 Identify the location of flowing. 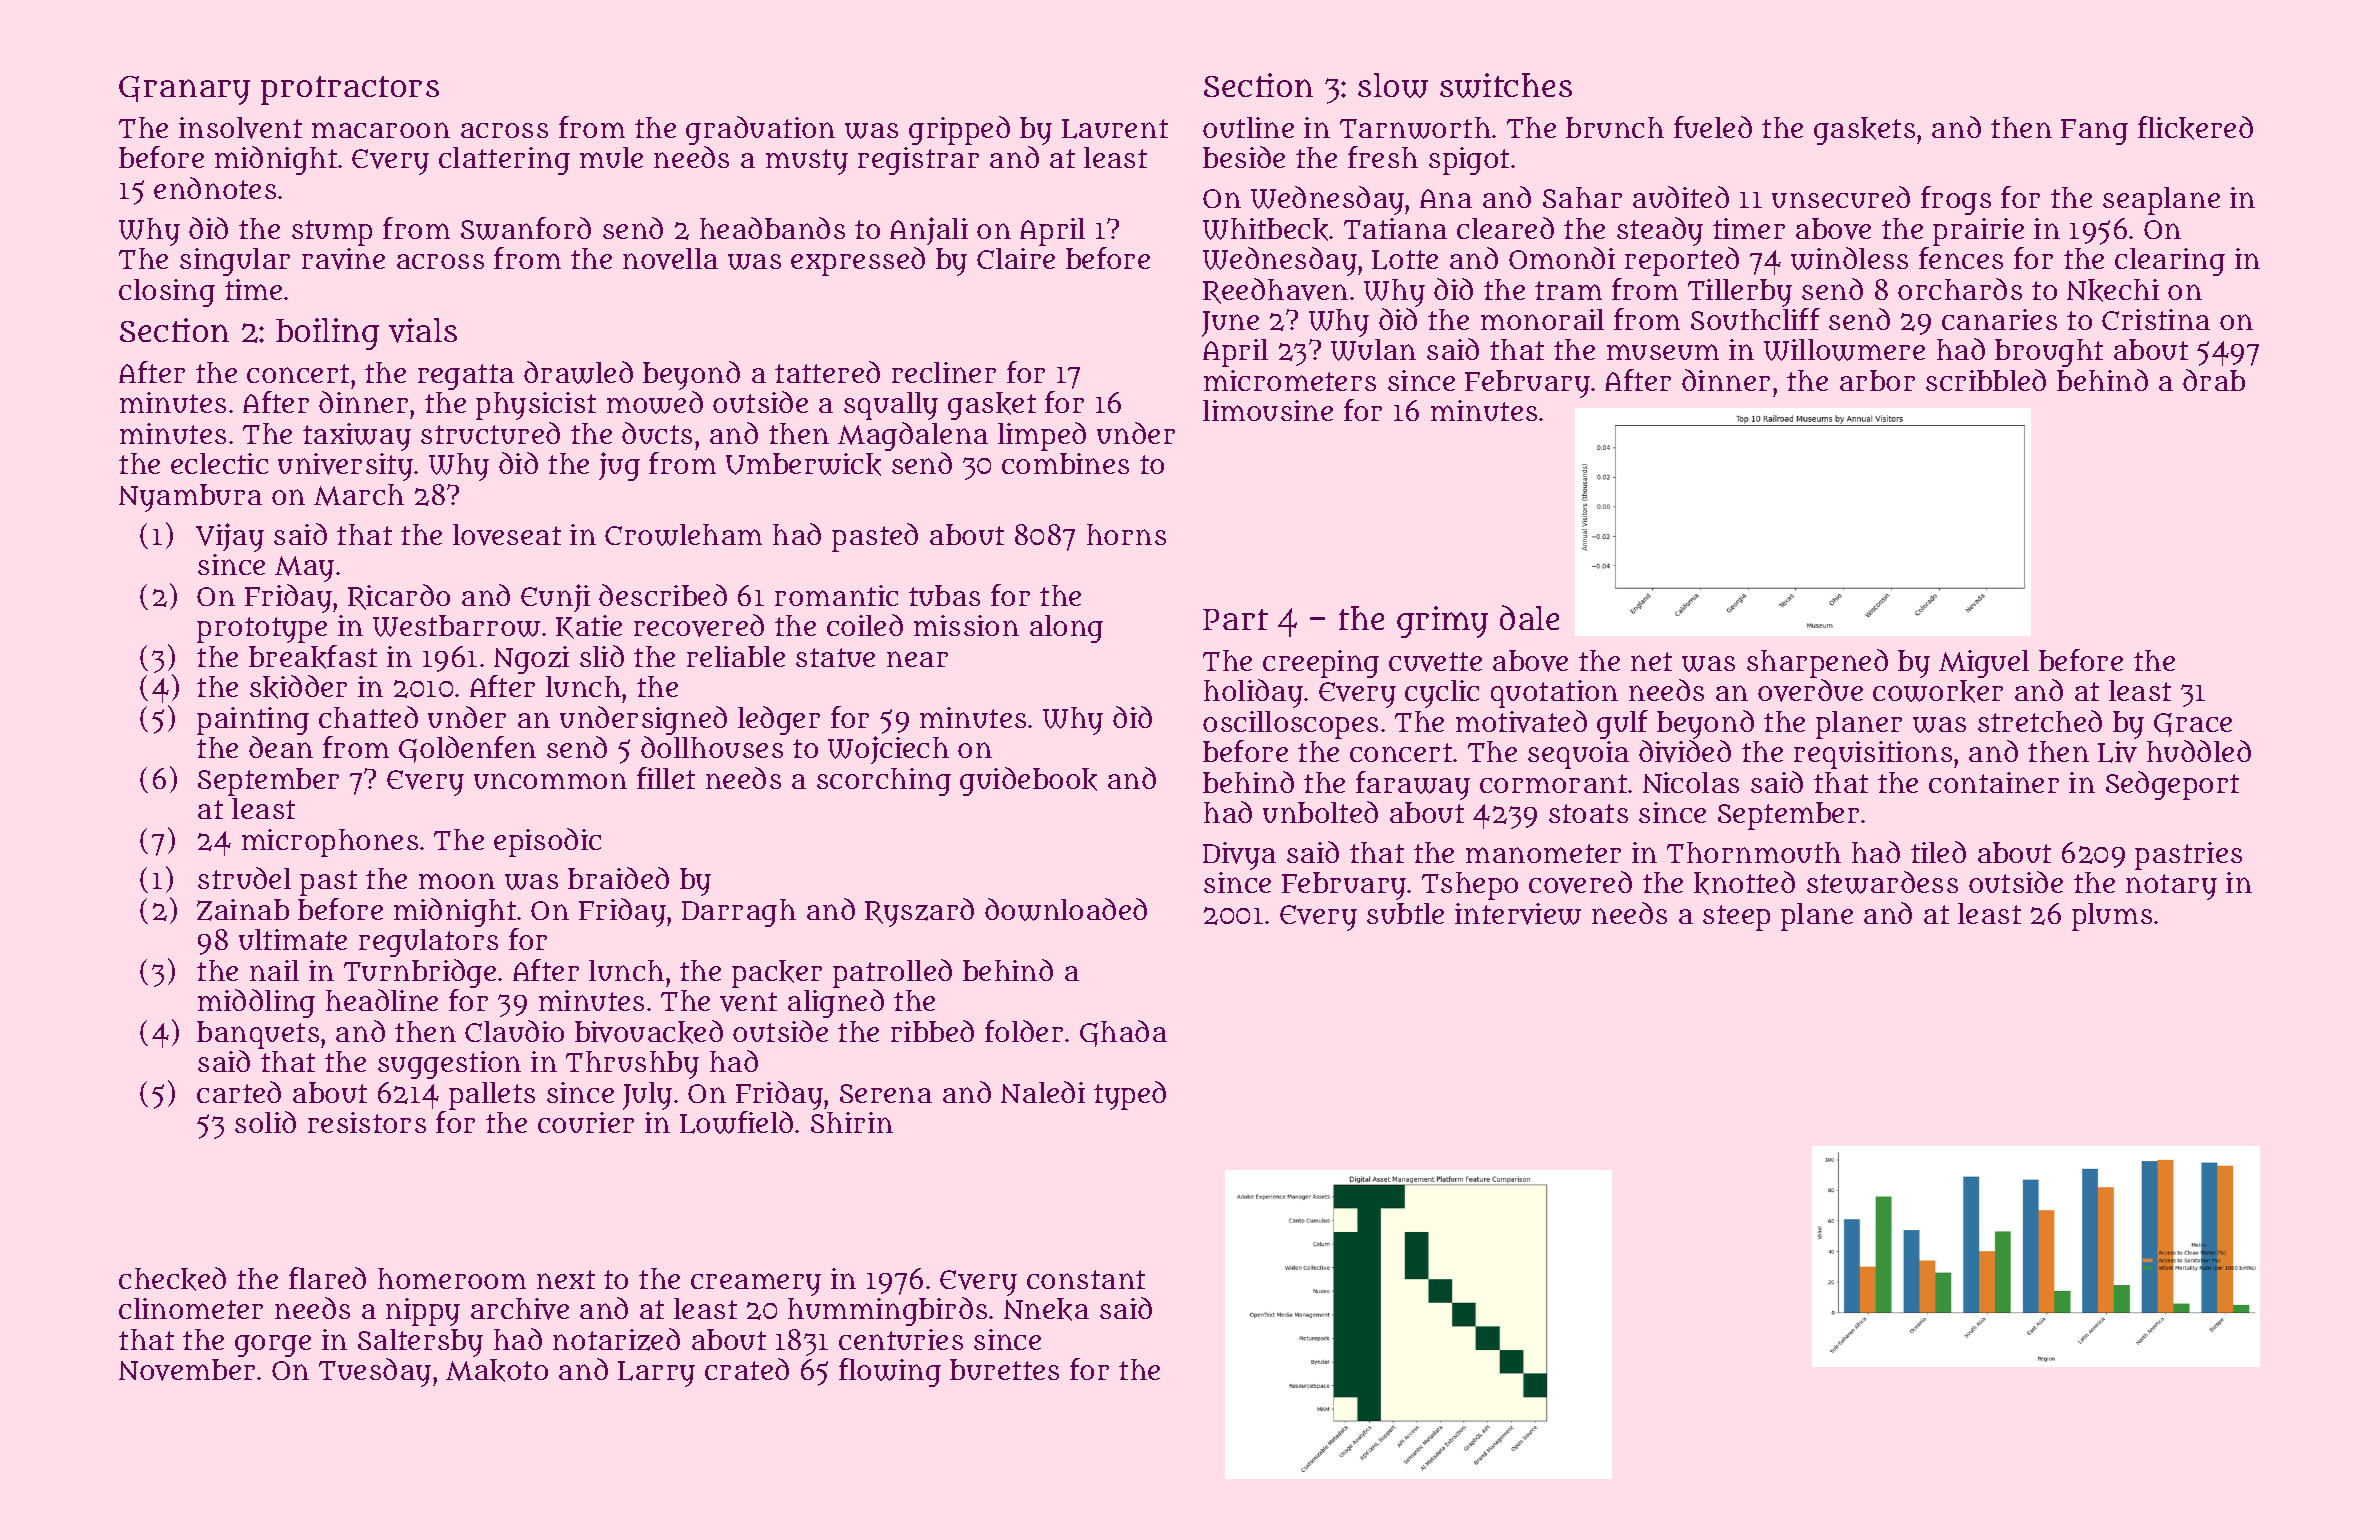
(890, 1372).
